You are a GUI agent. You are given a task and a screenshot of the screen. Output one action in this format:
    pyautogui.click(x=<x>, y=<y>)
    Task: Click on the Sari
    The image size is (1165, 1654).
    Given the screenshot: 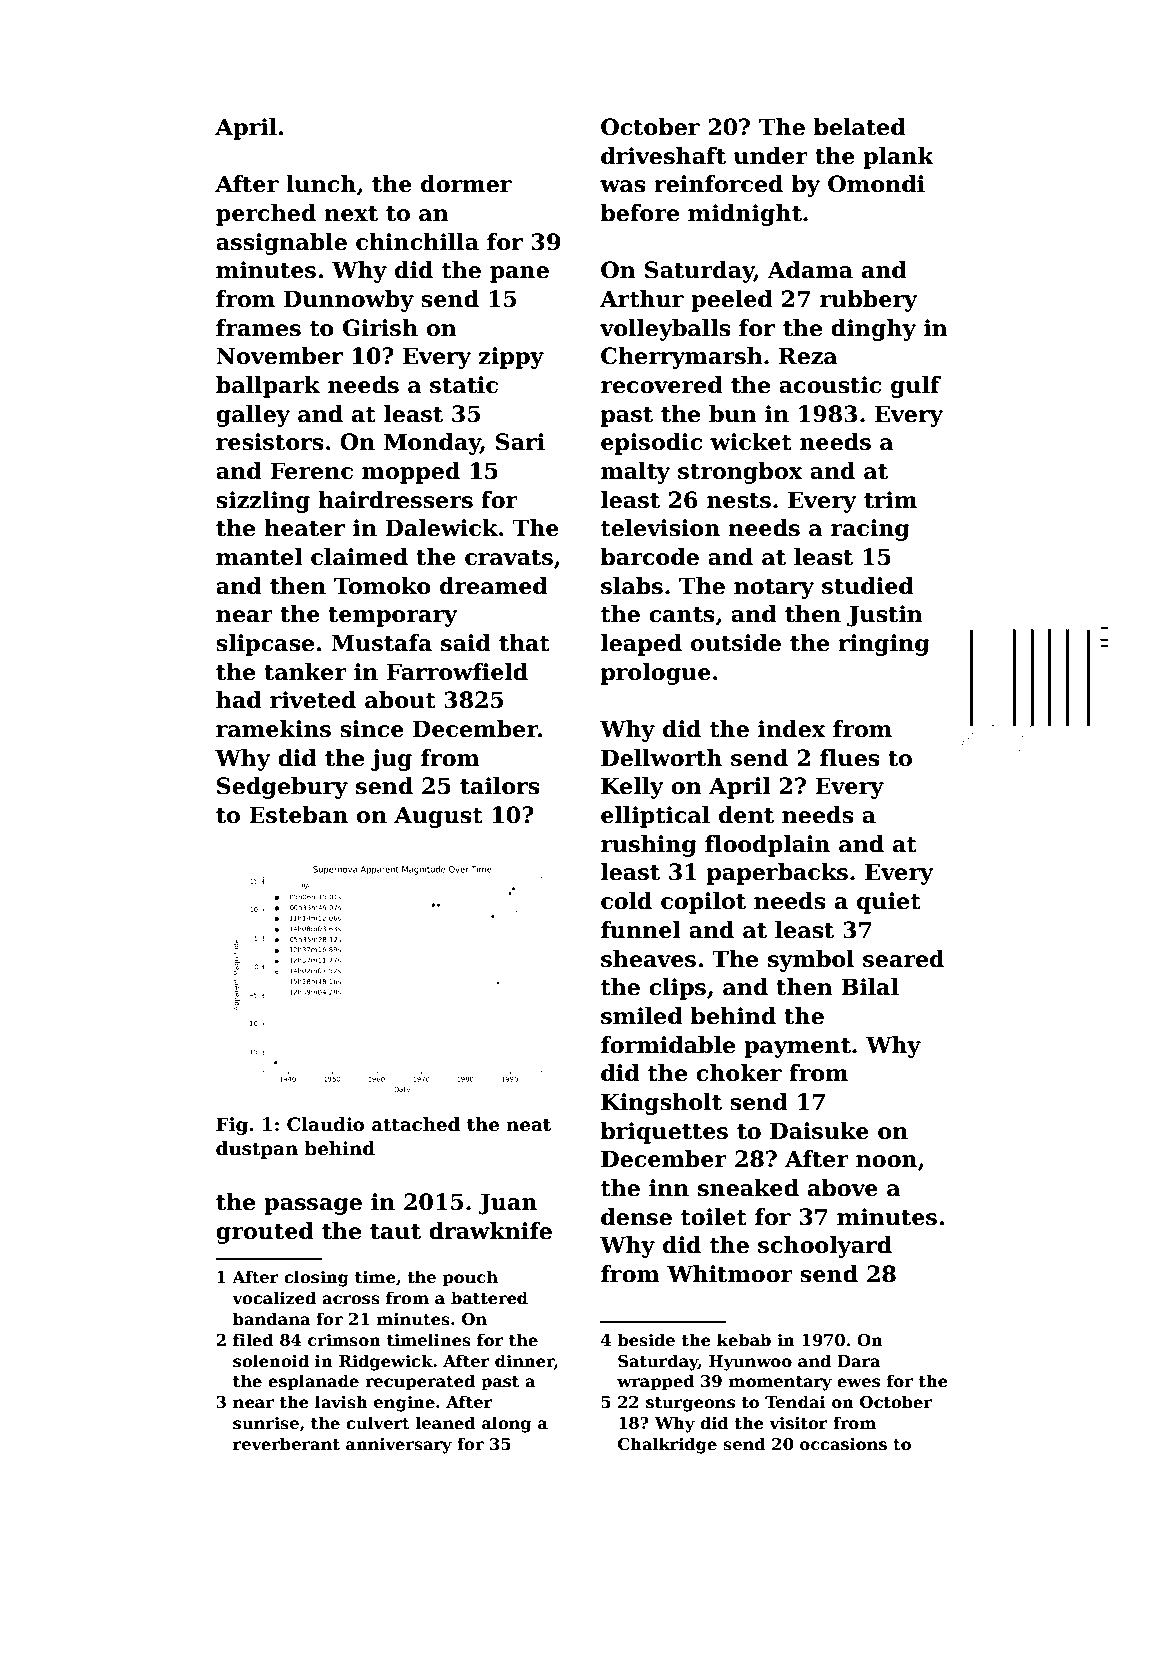 What is the action you would take?
    pyautogui.click(x=520, y=442)
